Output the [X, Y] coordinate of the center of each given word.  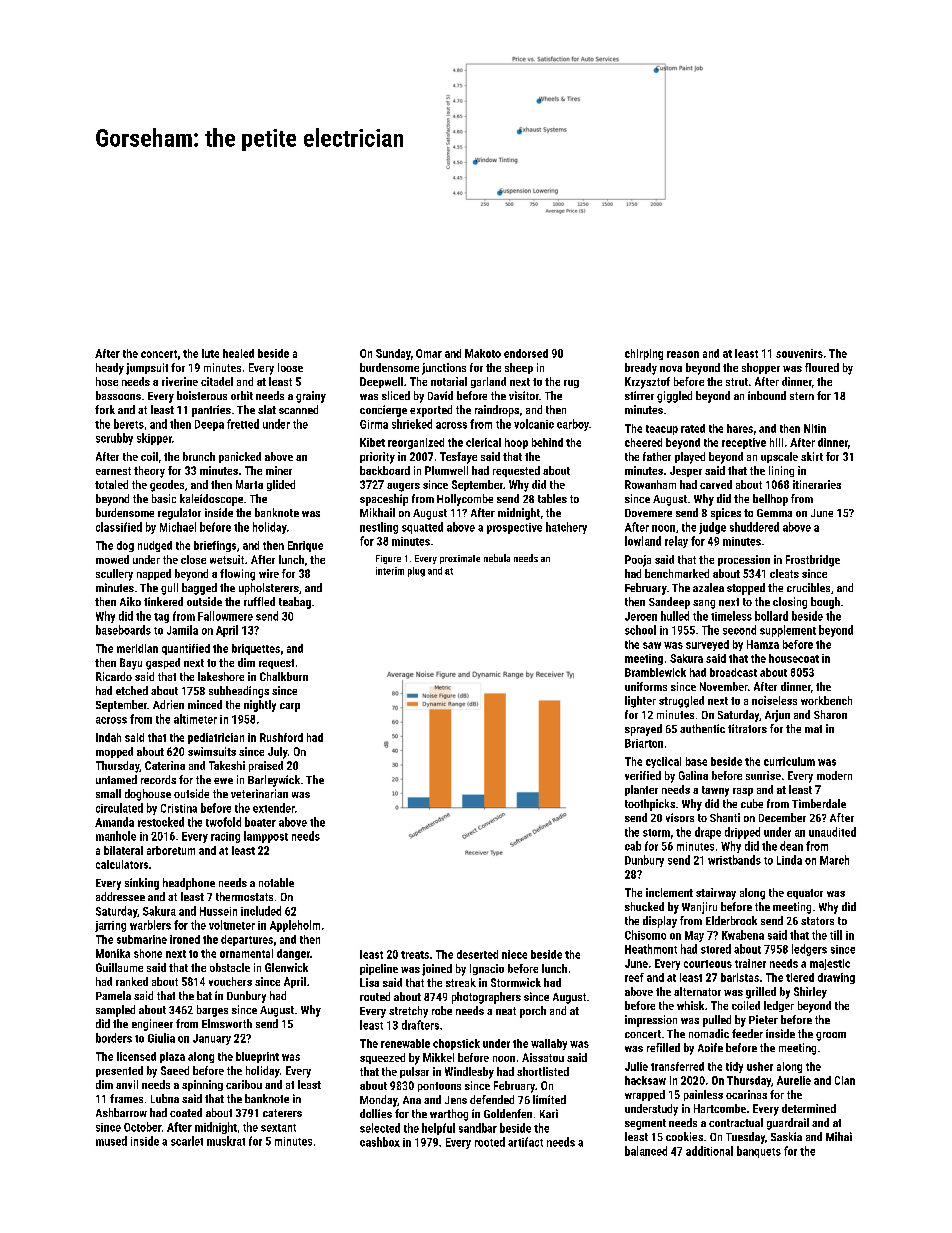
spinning [202, 1085]
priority [377, 458]
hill [776, 442]
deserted [477, 954]
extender [274, 808]
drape [708, 833]
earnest [113, 471]
